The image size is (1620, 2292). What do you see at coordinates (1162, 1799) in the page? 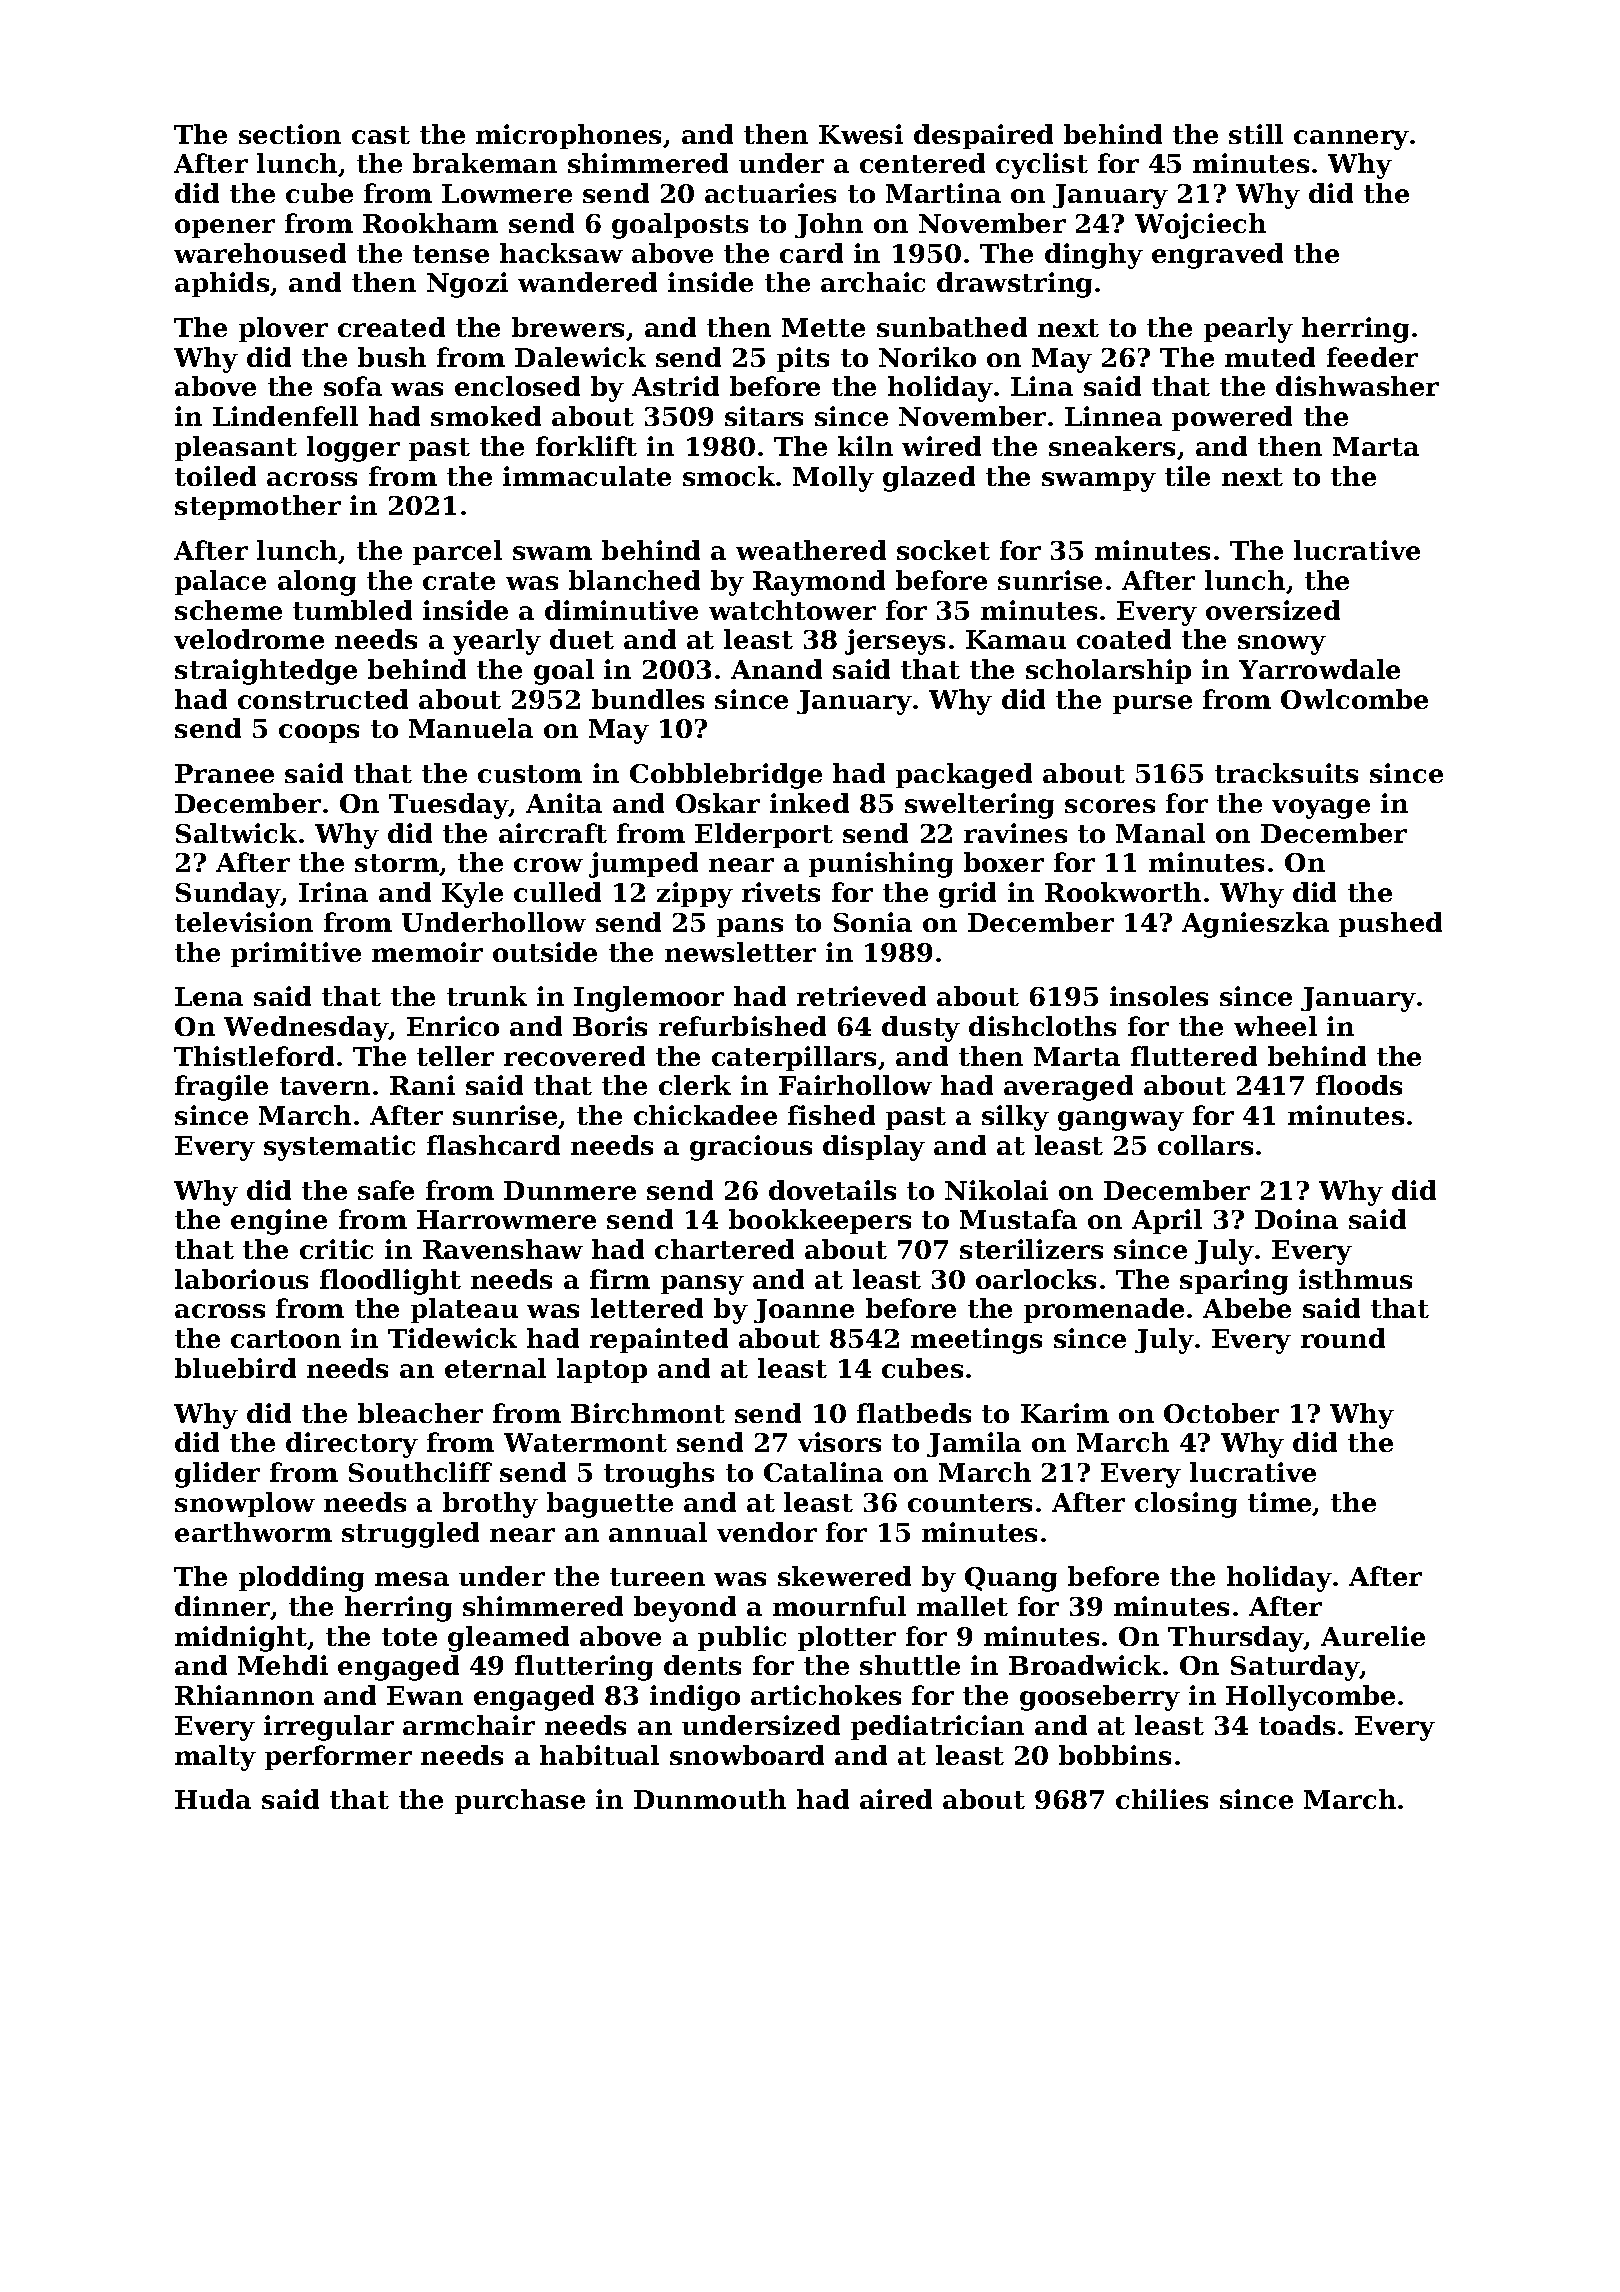
I see `chilies` at bounding box center [1162, 1799].
